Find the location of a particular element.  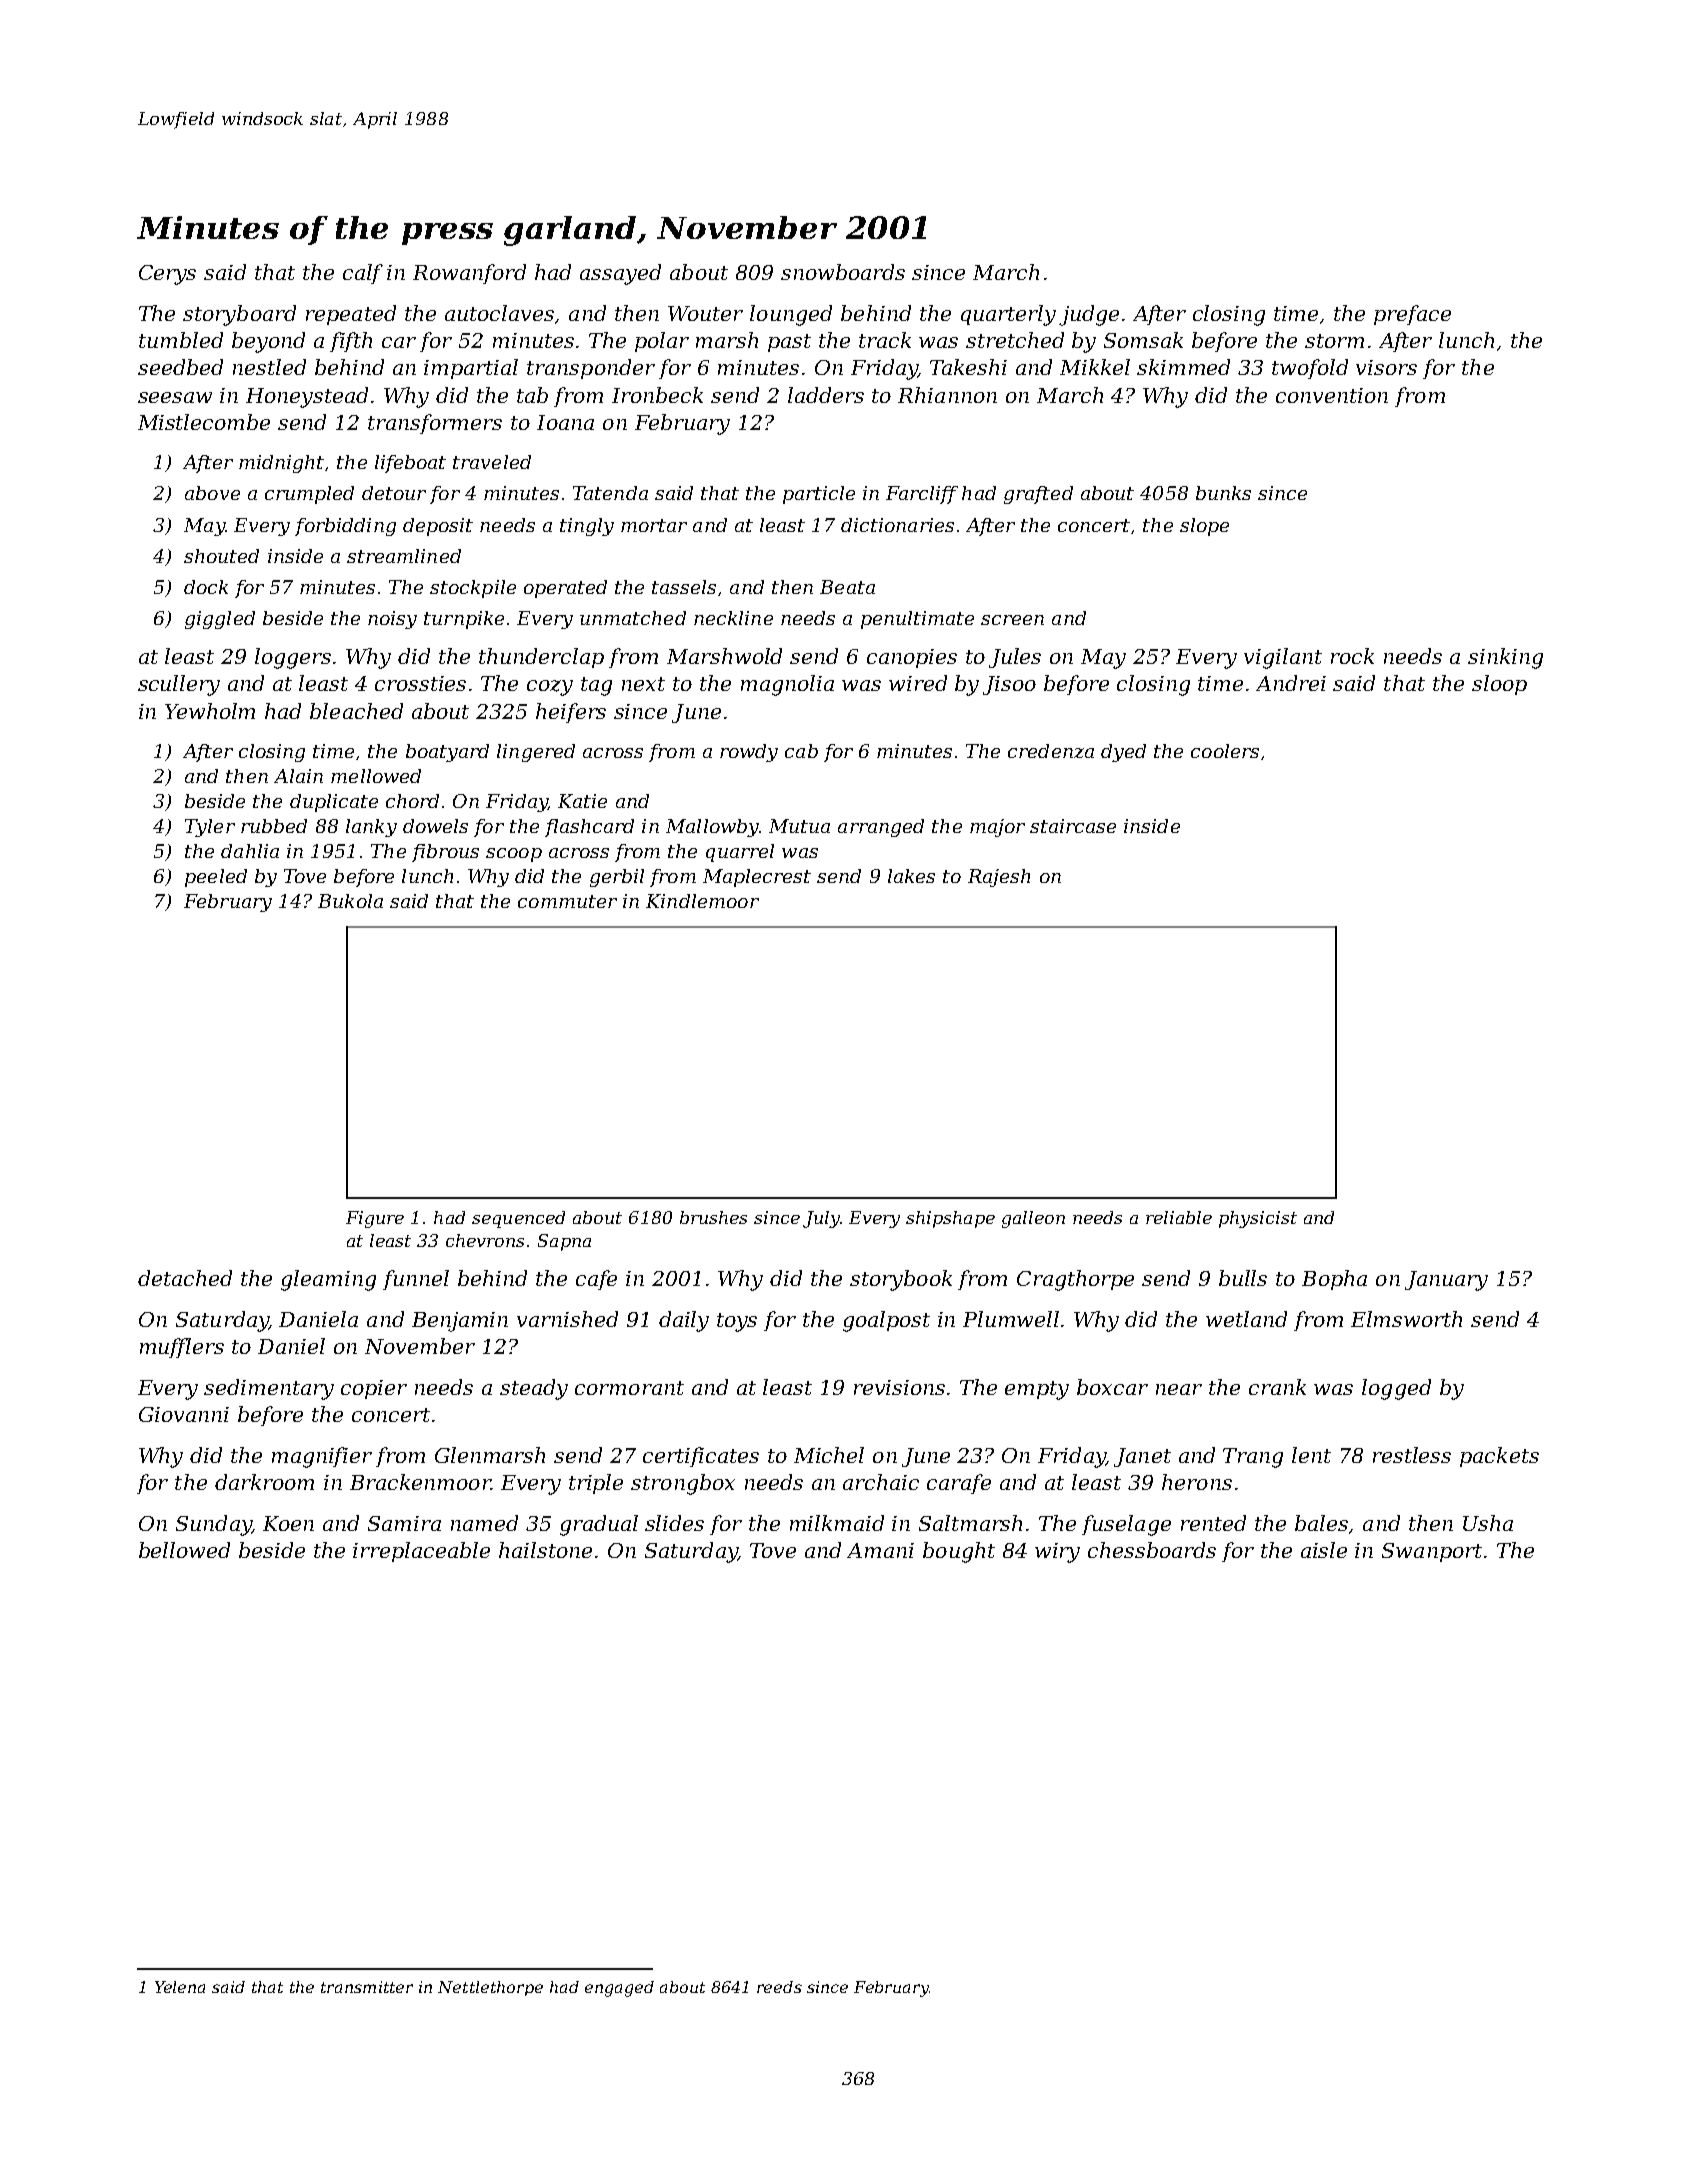

reeds is located at coordinates (779, 1987).
